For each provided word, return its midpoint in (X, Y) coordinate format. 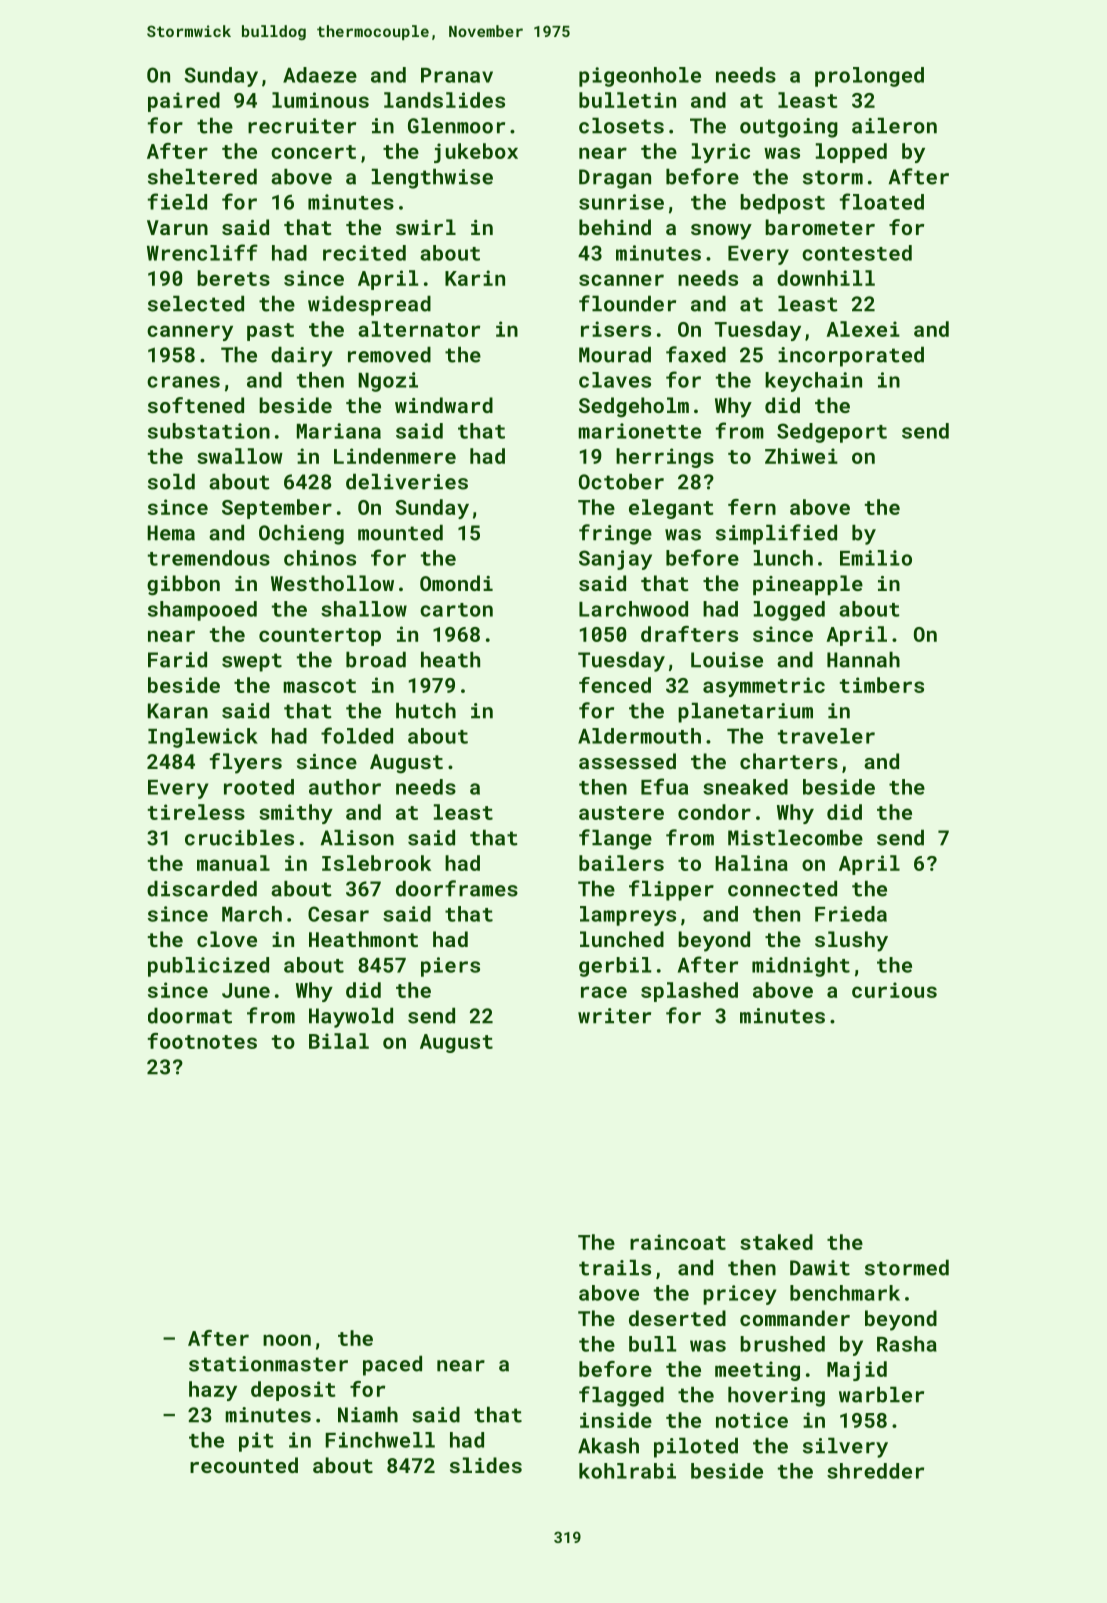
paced (392, 1366)
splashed (689, 992)
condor (714, 812)
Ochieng (301, 535)
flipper (671, 890)
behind (615, 227)
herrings (665, 458)
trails (615, 1268)
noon (287, 1340)
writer (614, 1016)
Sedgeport (832, 433)
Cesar (338, 914)
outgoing (789, 128)
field (177, 201)
